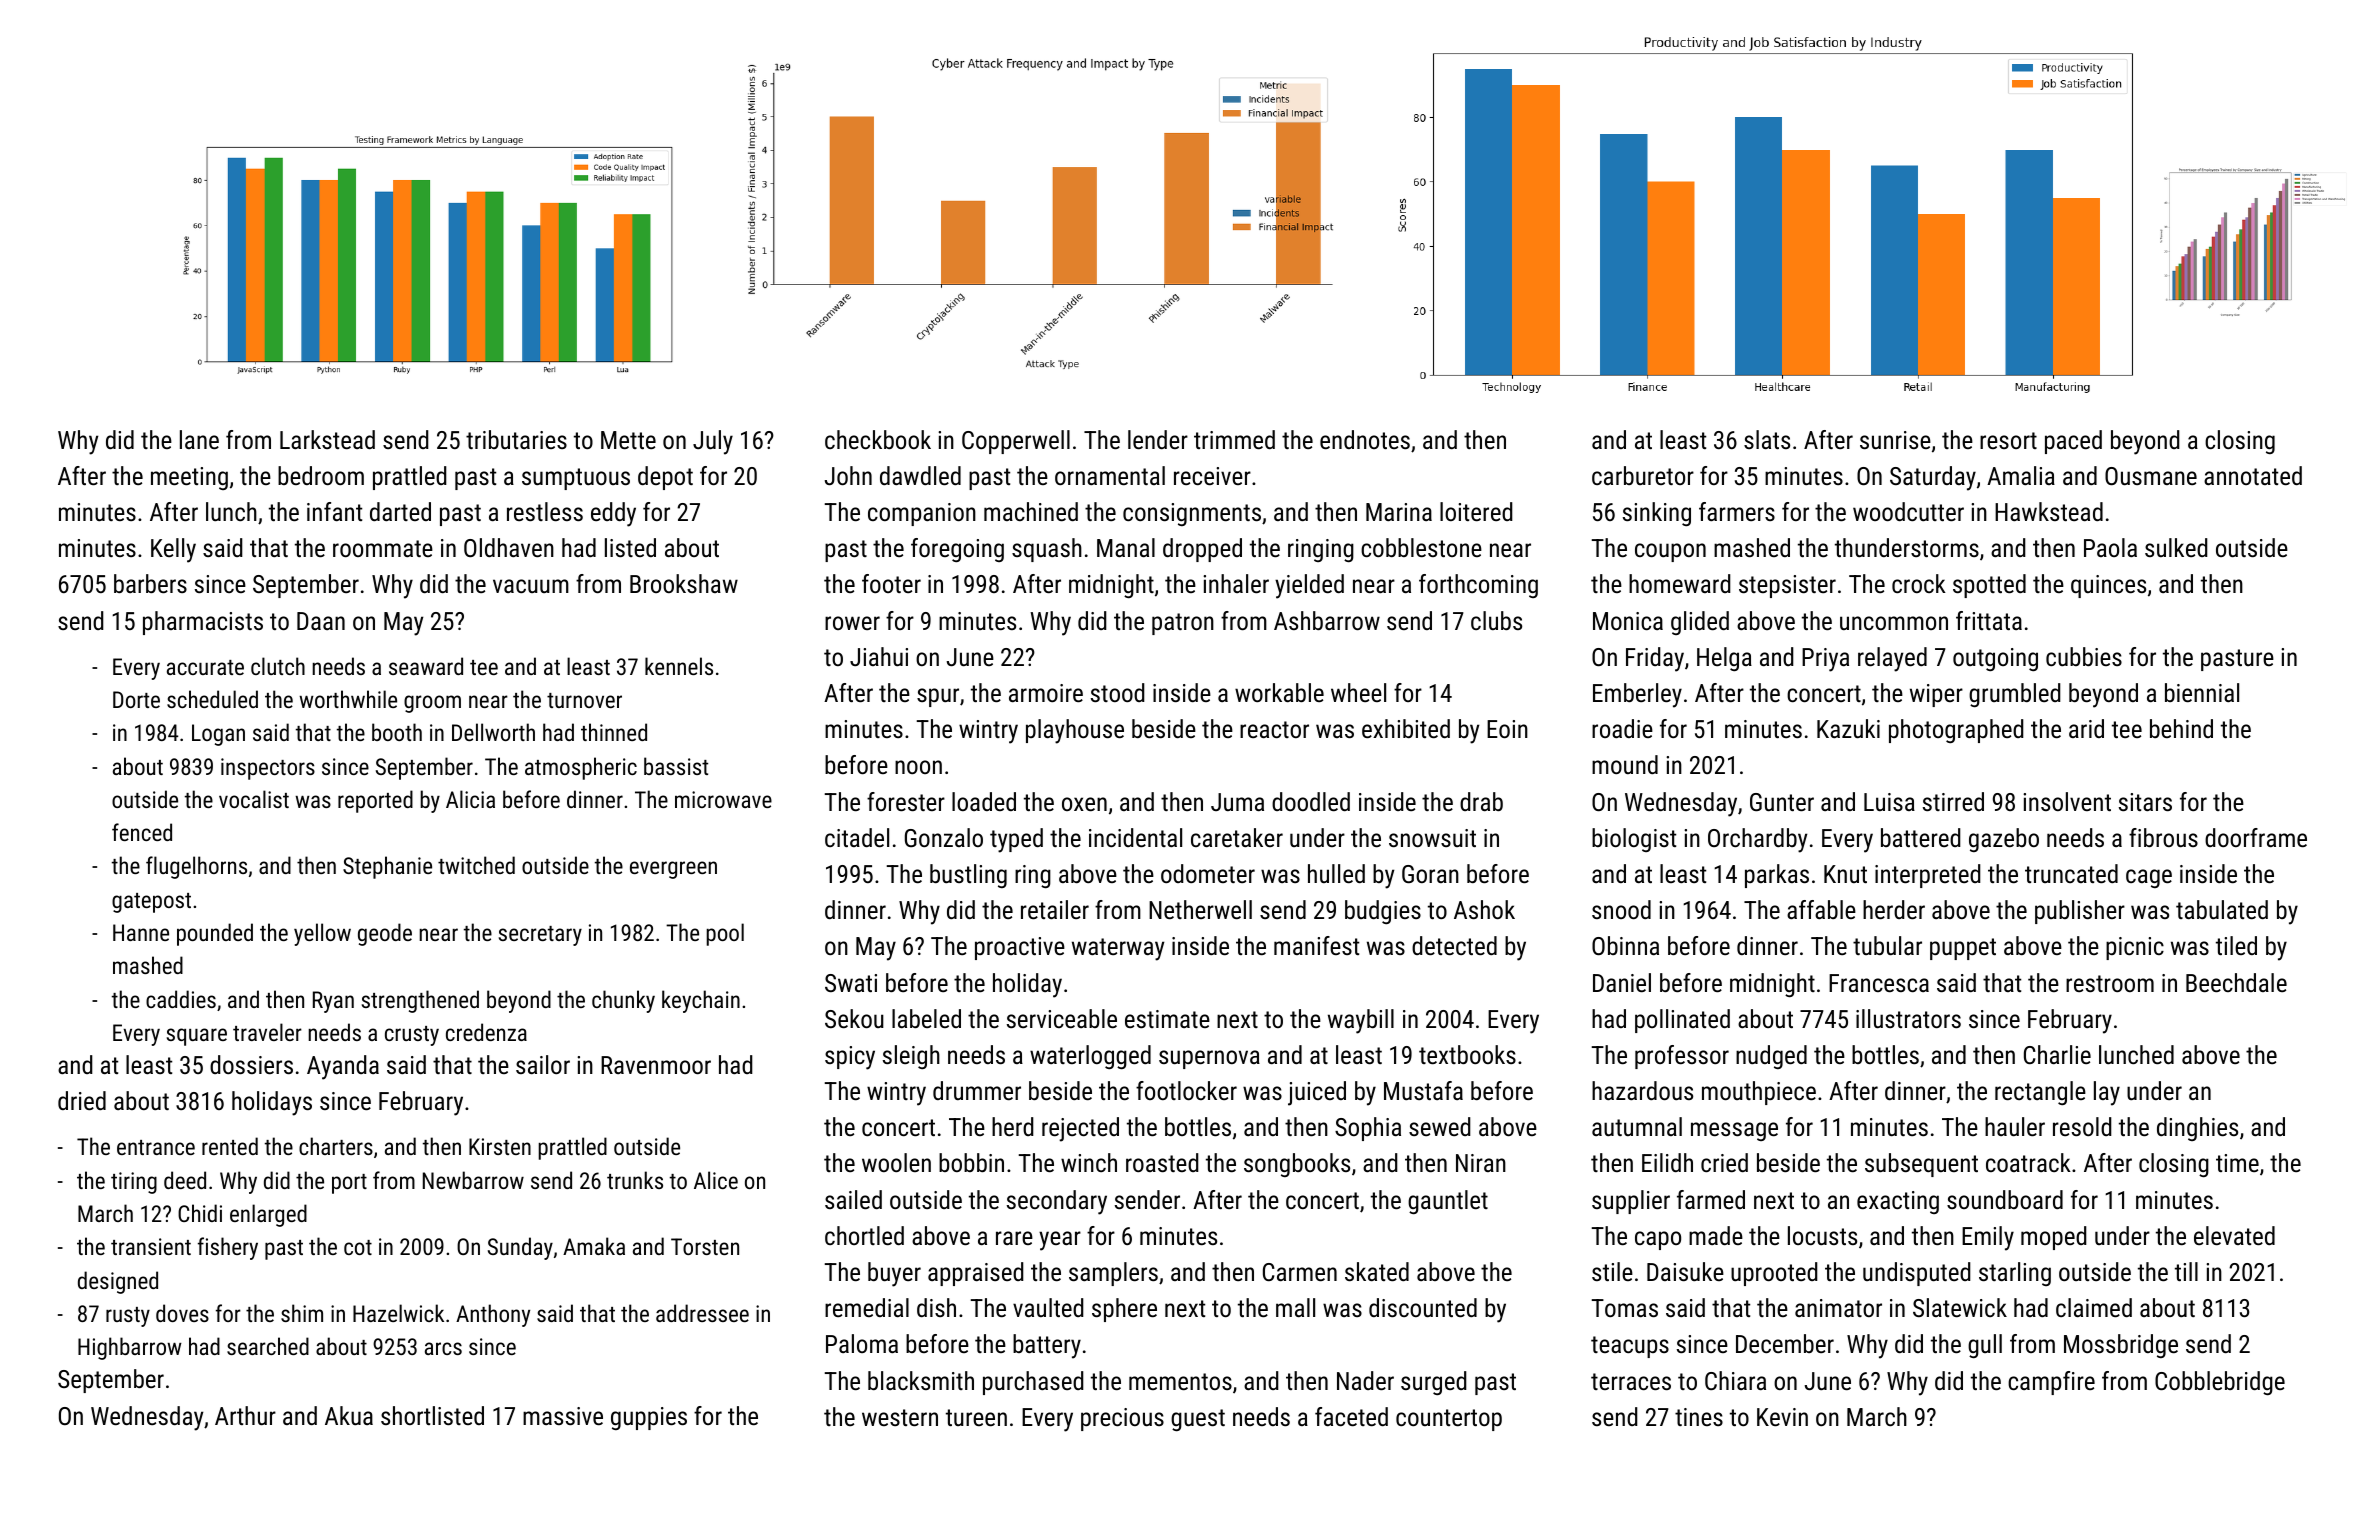 The height and width of the page is (1531, 2366). Describe the element at coordinates (1200, 909) in the page. I see `Netherwell` at that location.
